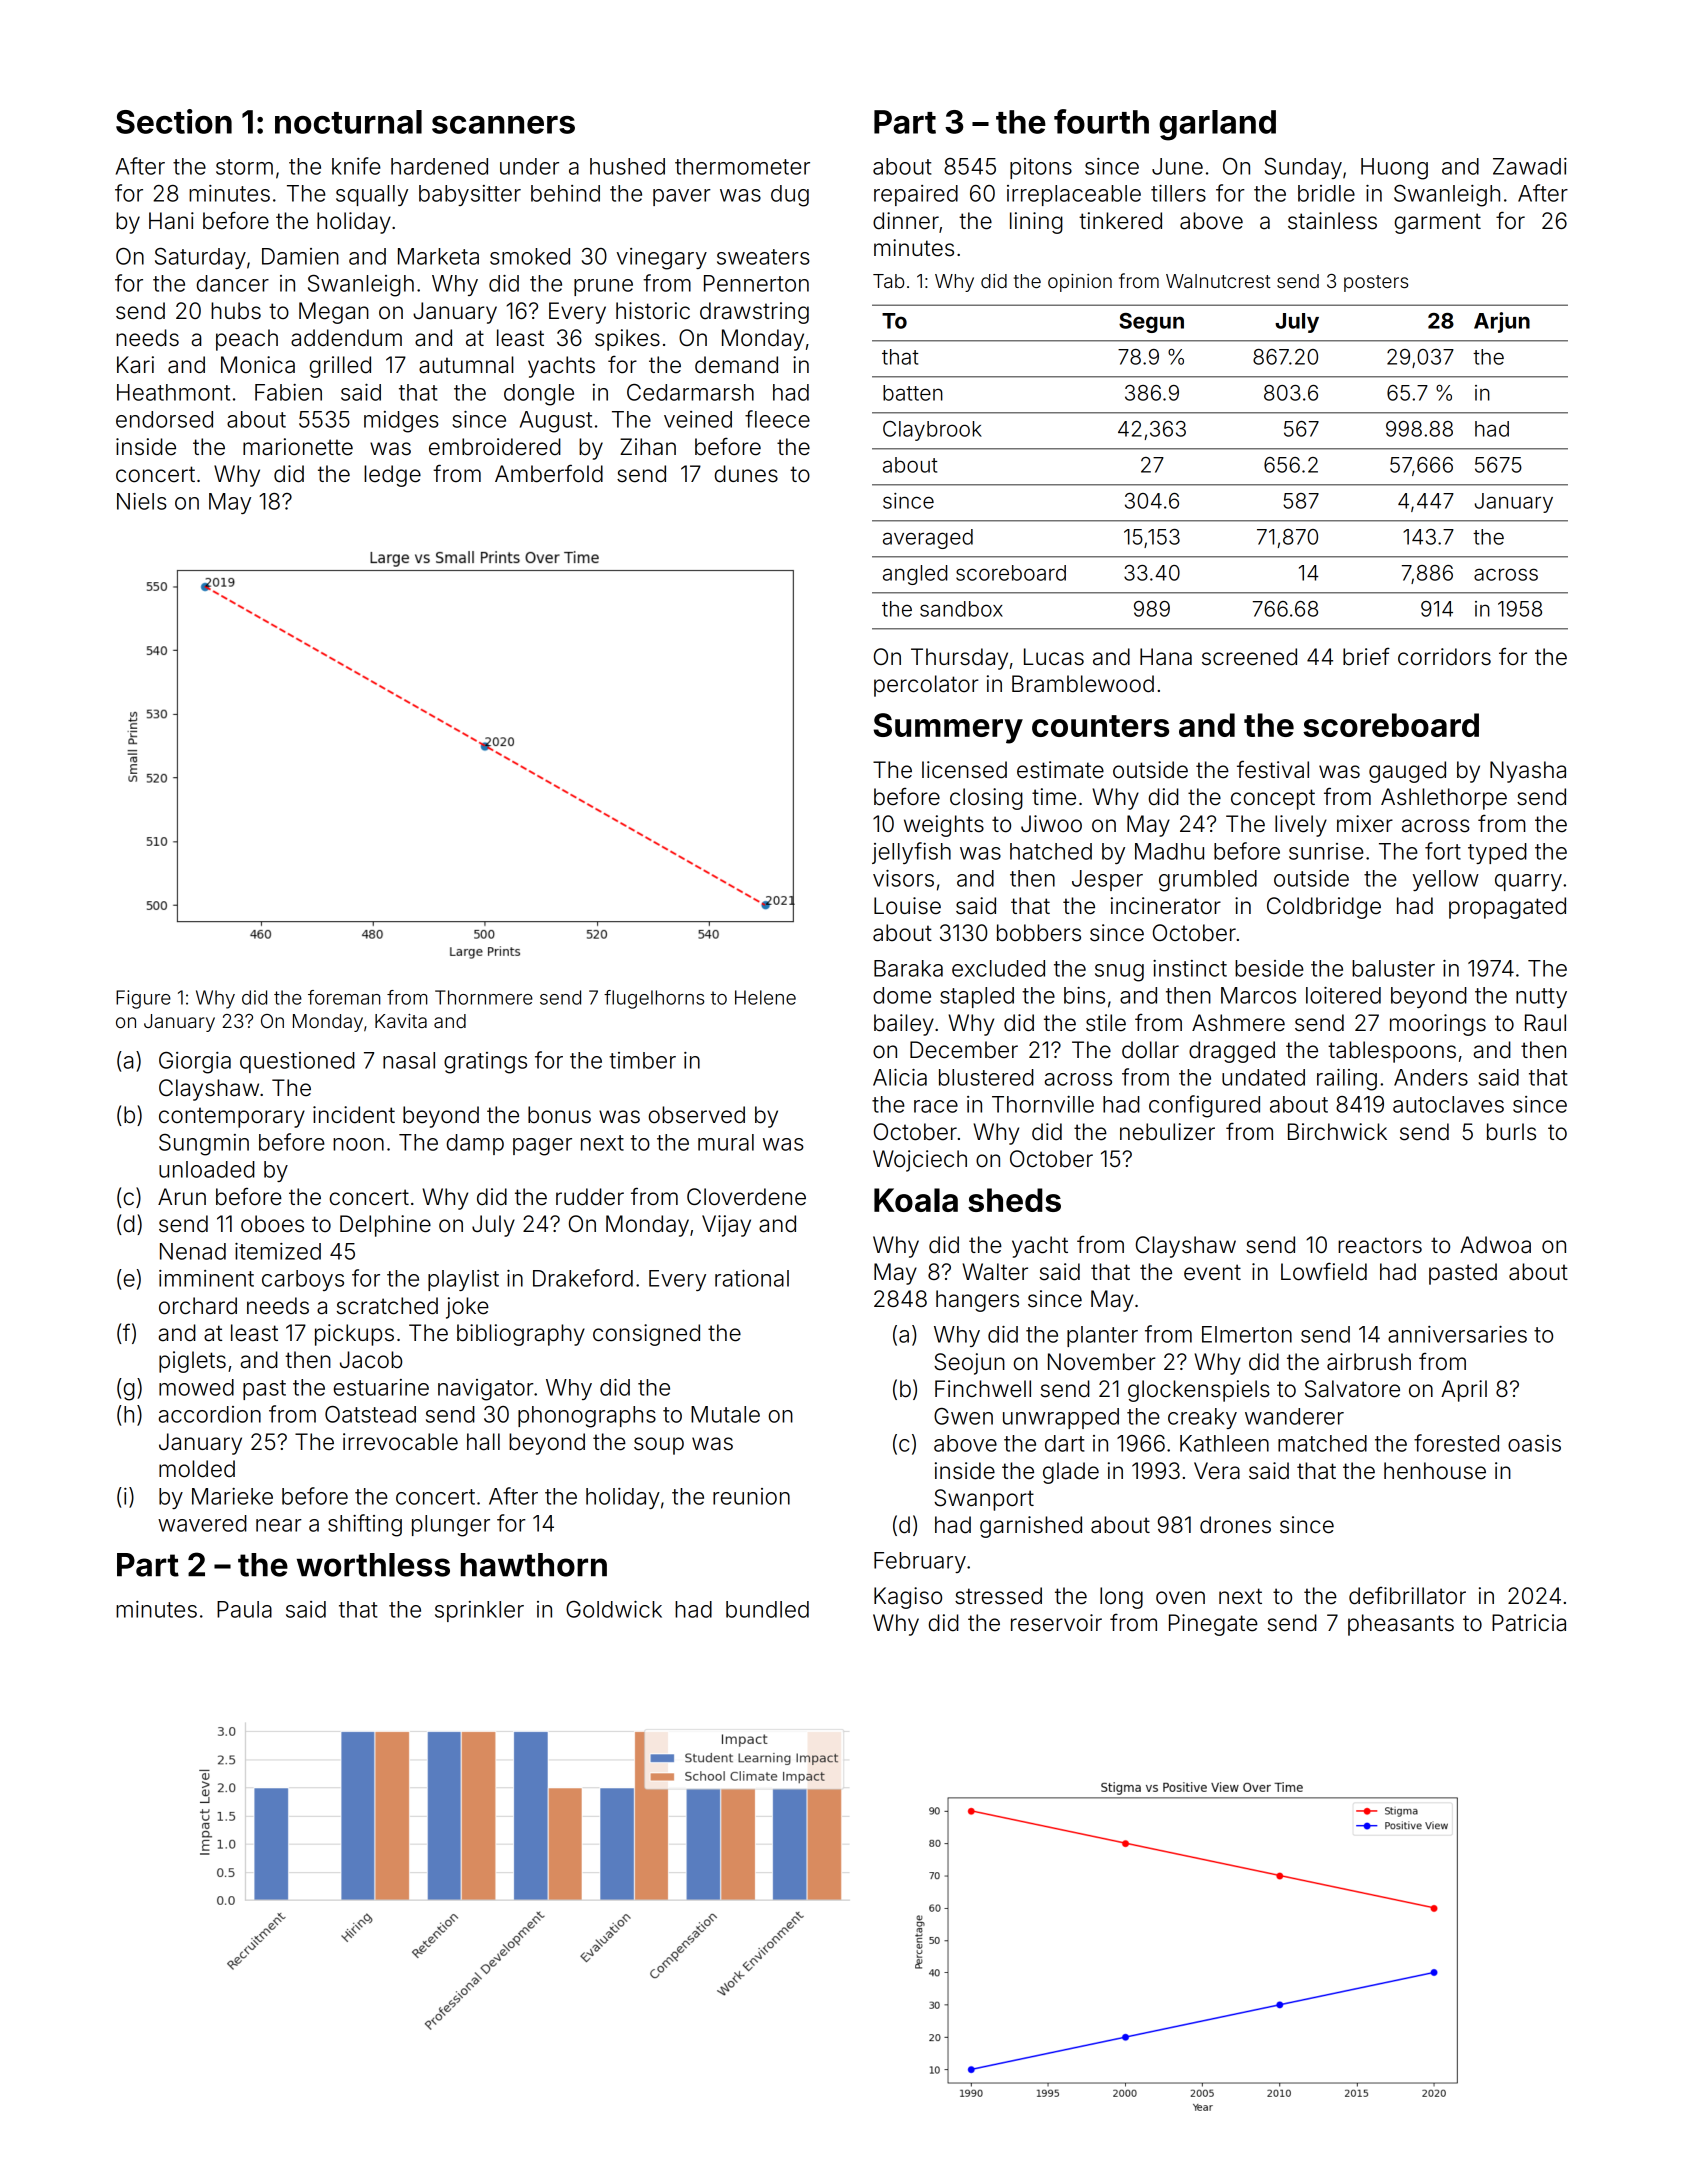  What do you see at coordinates (767, 1609) in the document?
I see `bundled` at bounding box center [767, 1609].
